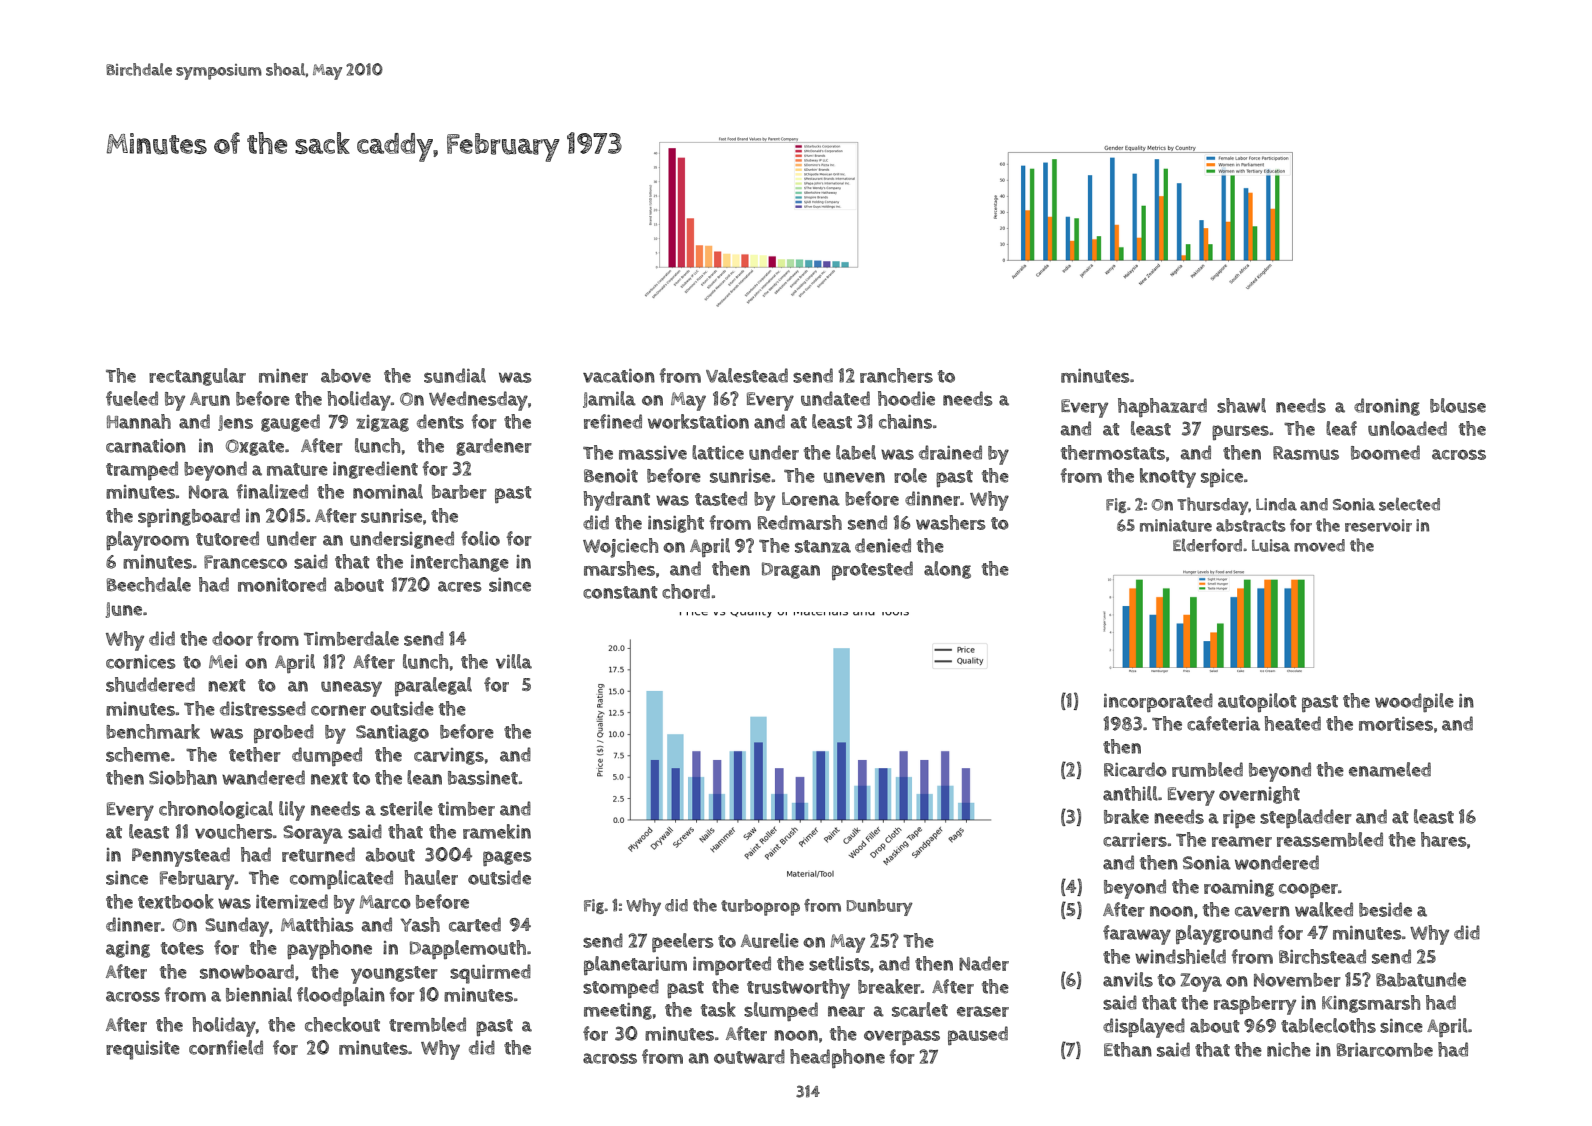 The width and height of the screenshot is (1592, 1126). I want to click on checkout, so click(342, 1024).
